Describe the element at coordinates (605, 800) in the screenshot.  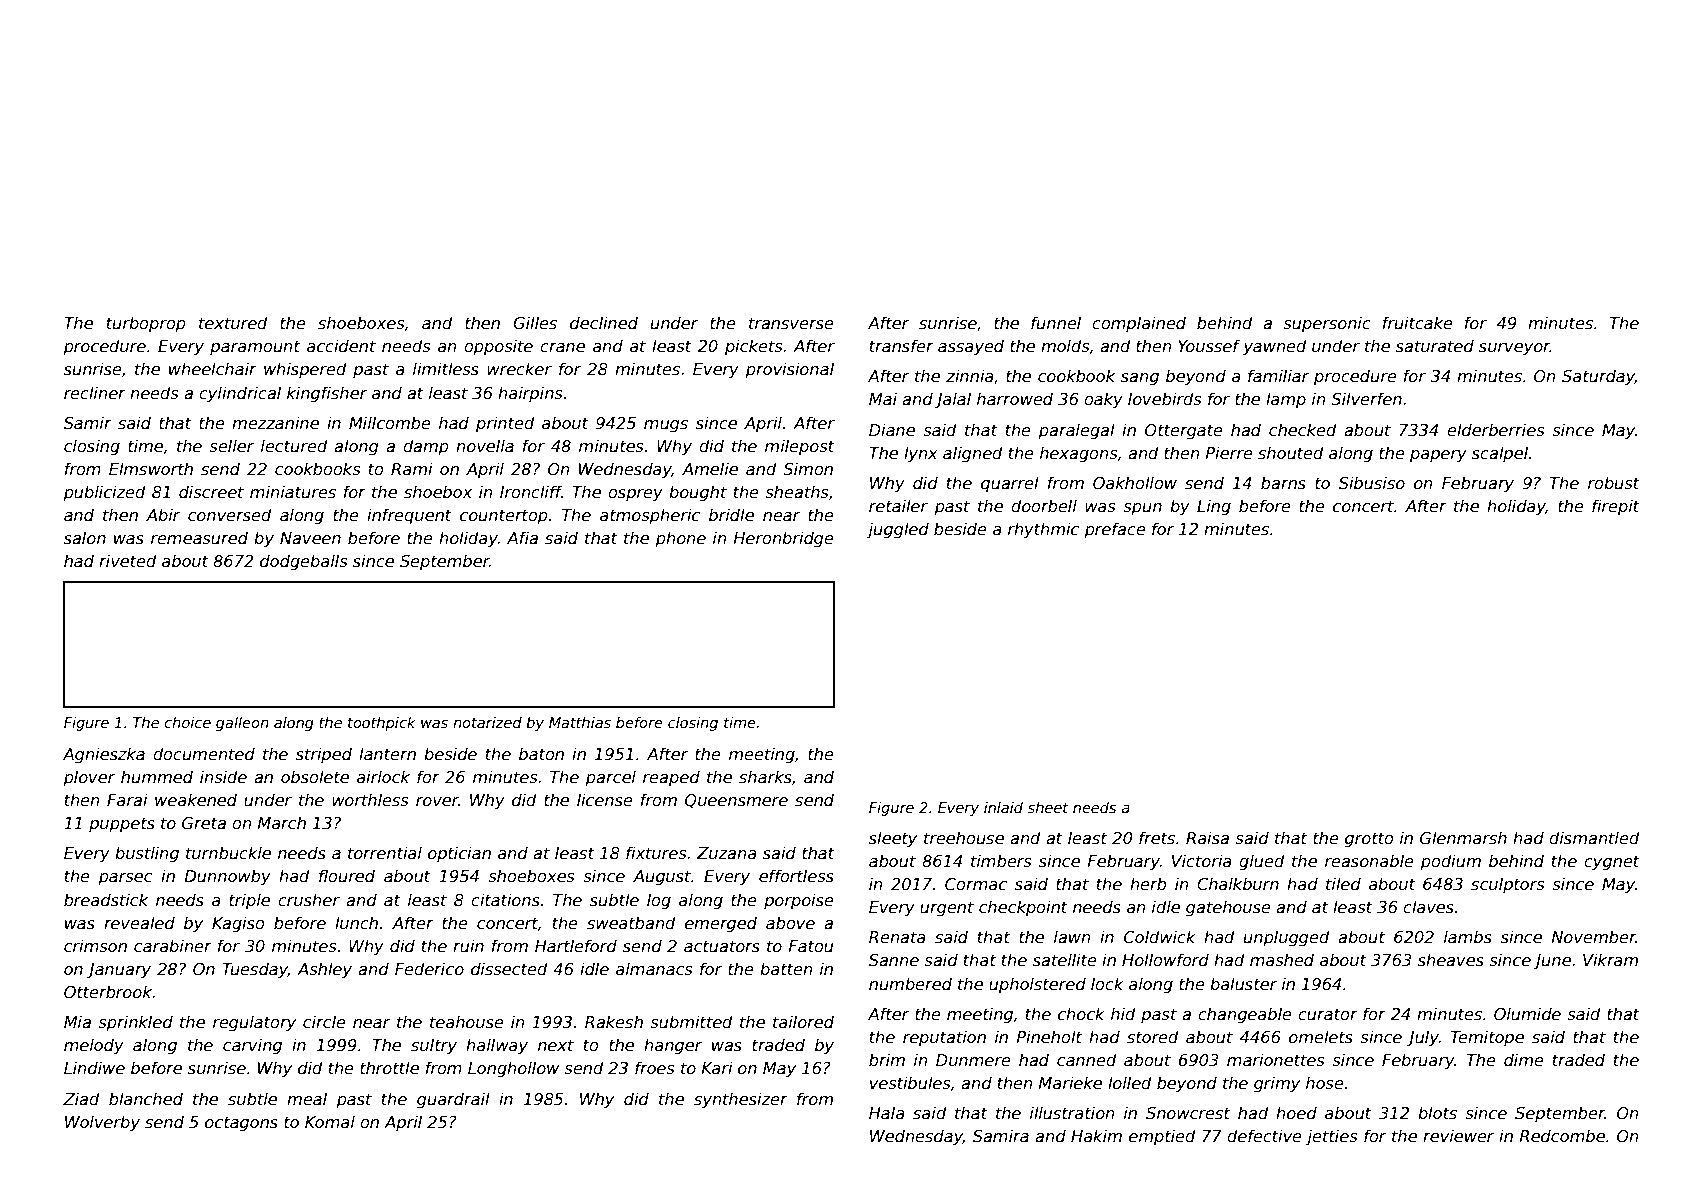
I see `license` at that location.
